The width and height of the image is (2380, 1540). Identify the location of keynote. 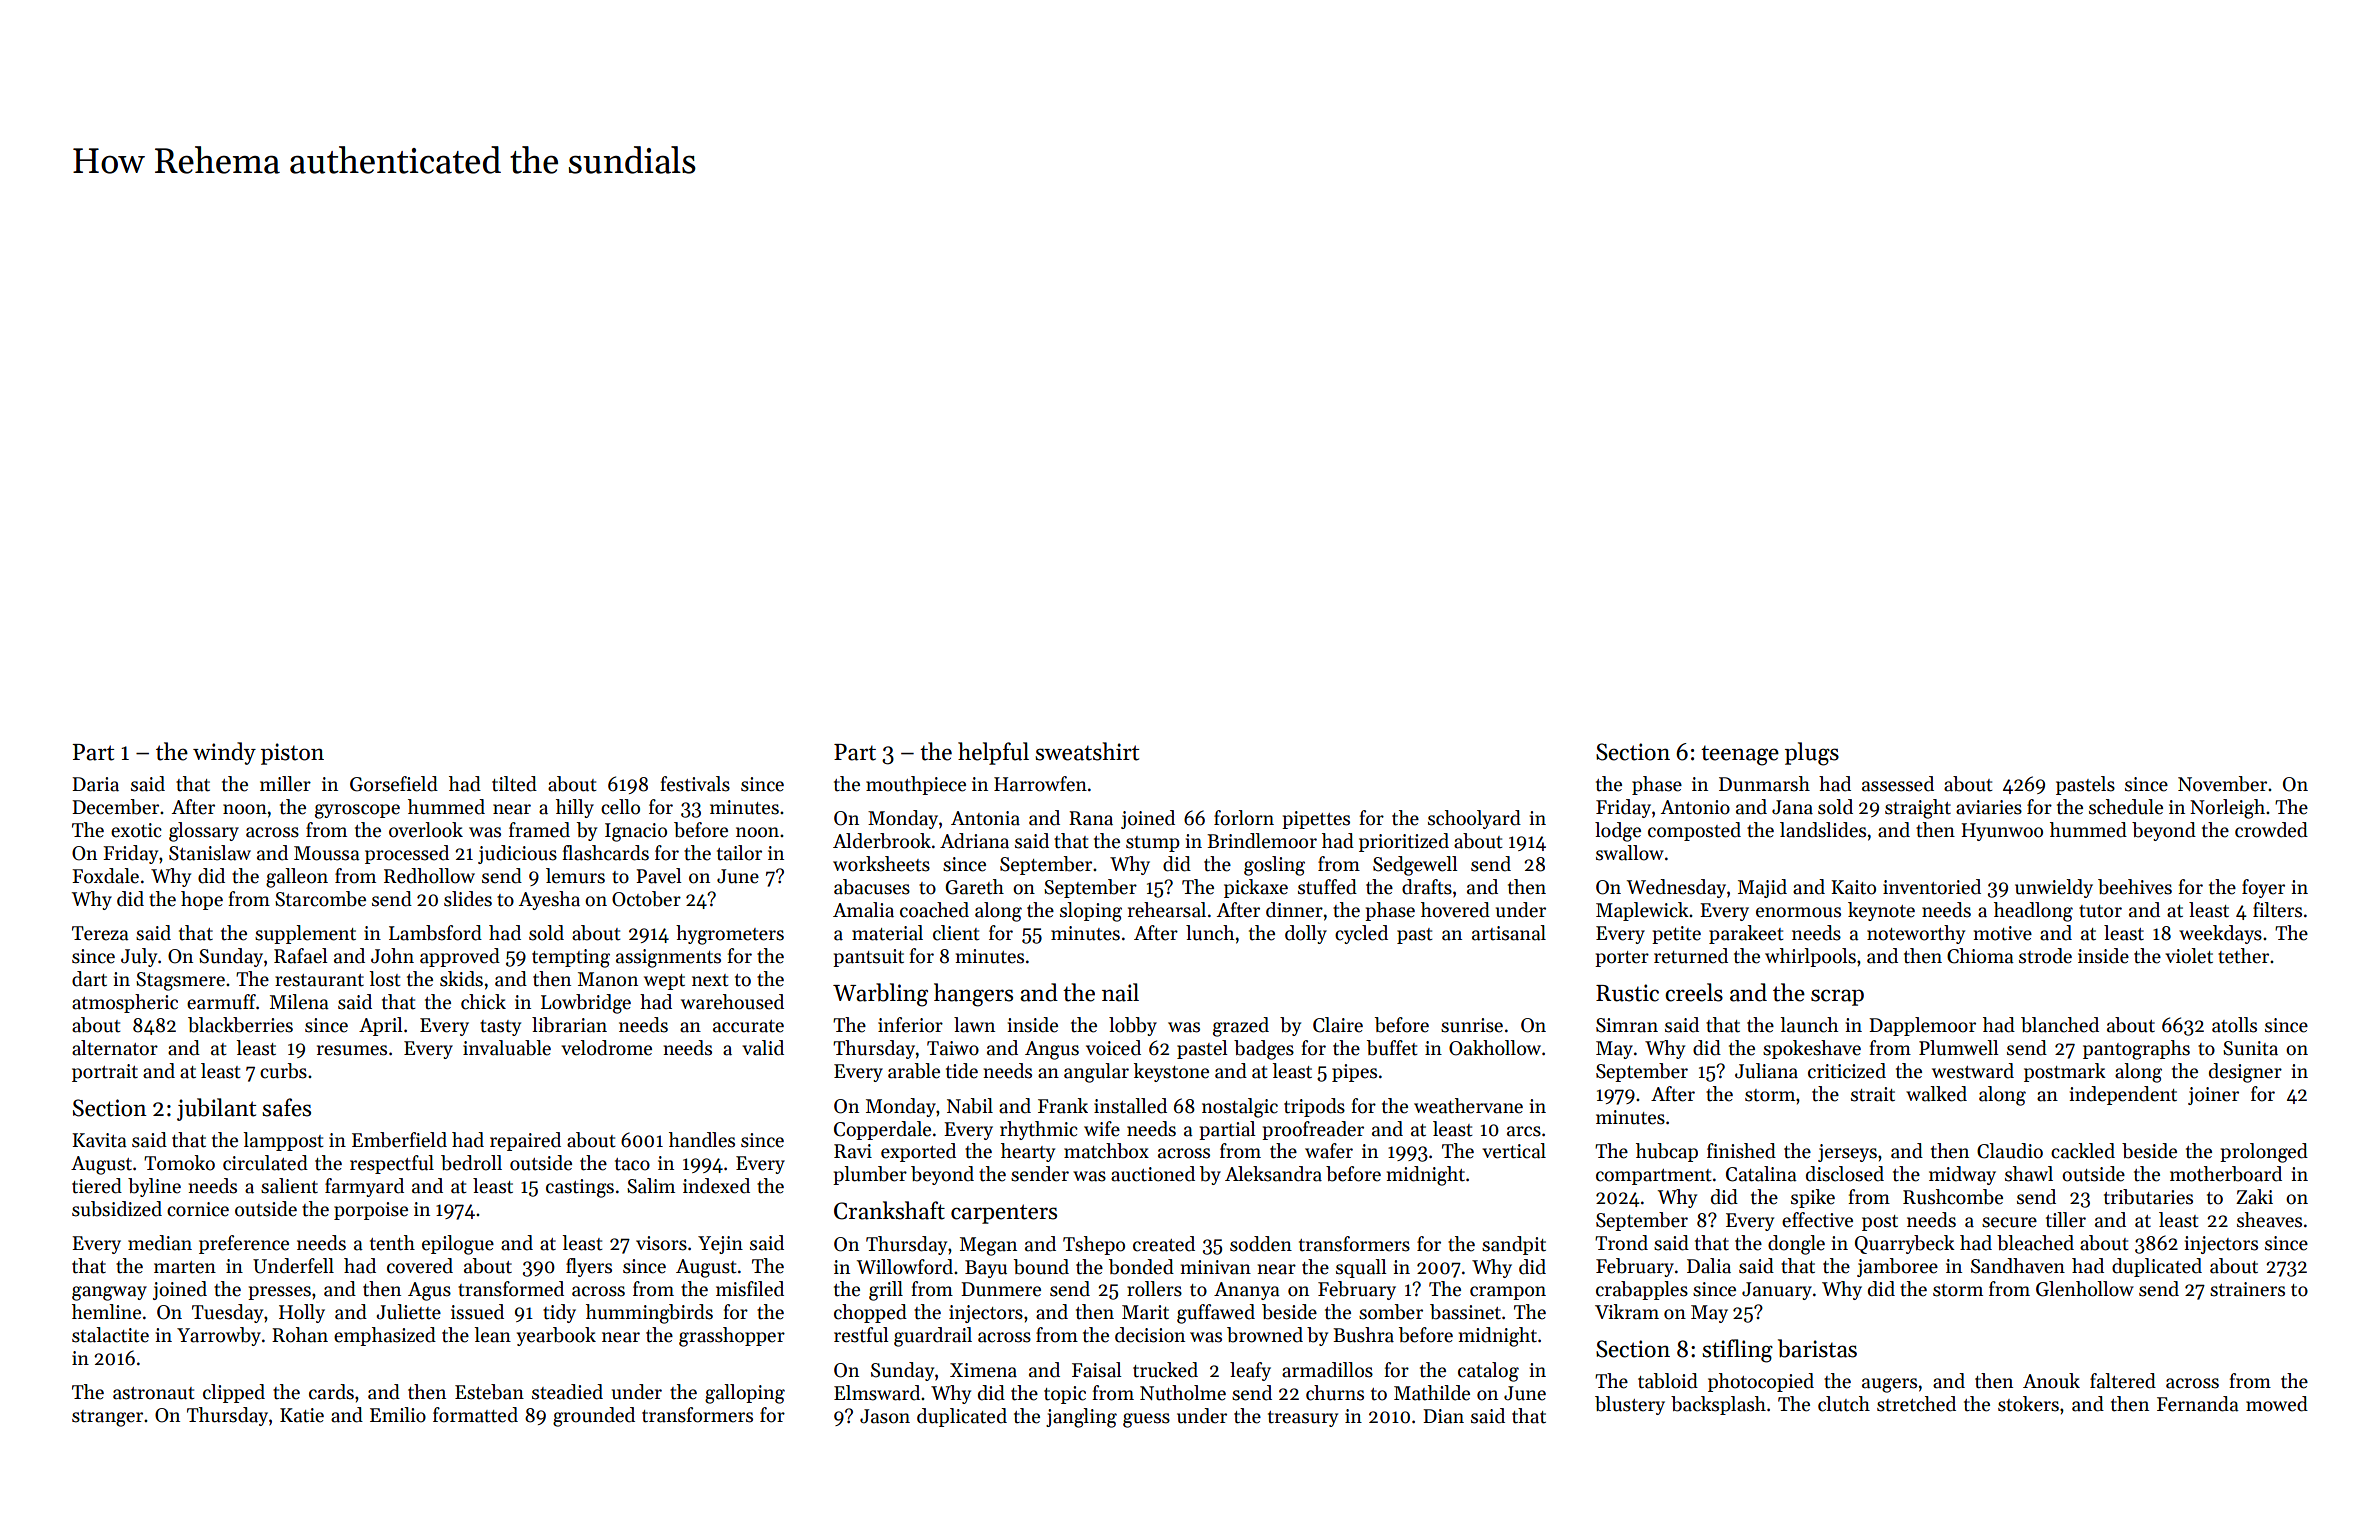
(1881, 911).
